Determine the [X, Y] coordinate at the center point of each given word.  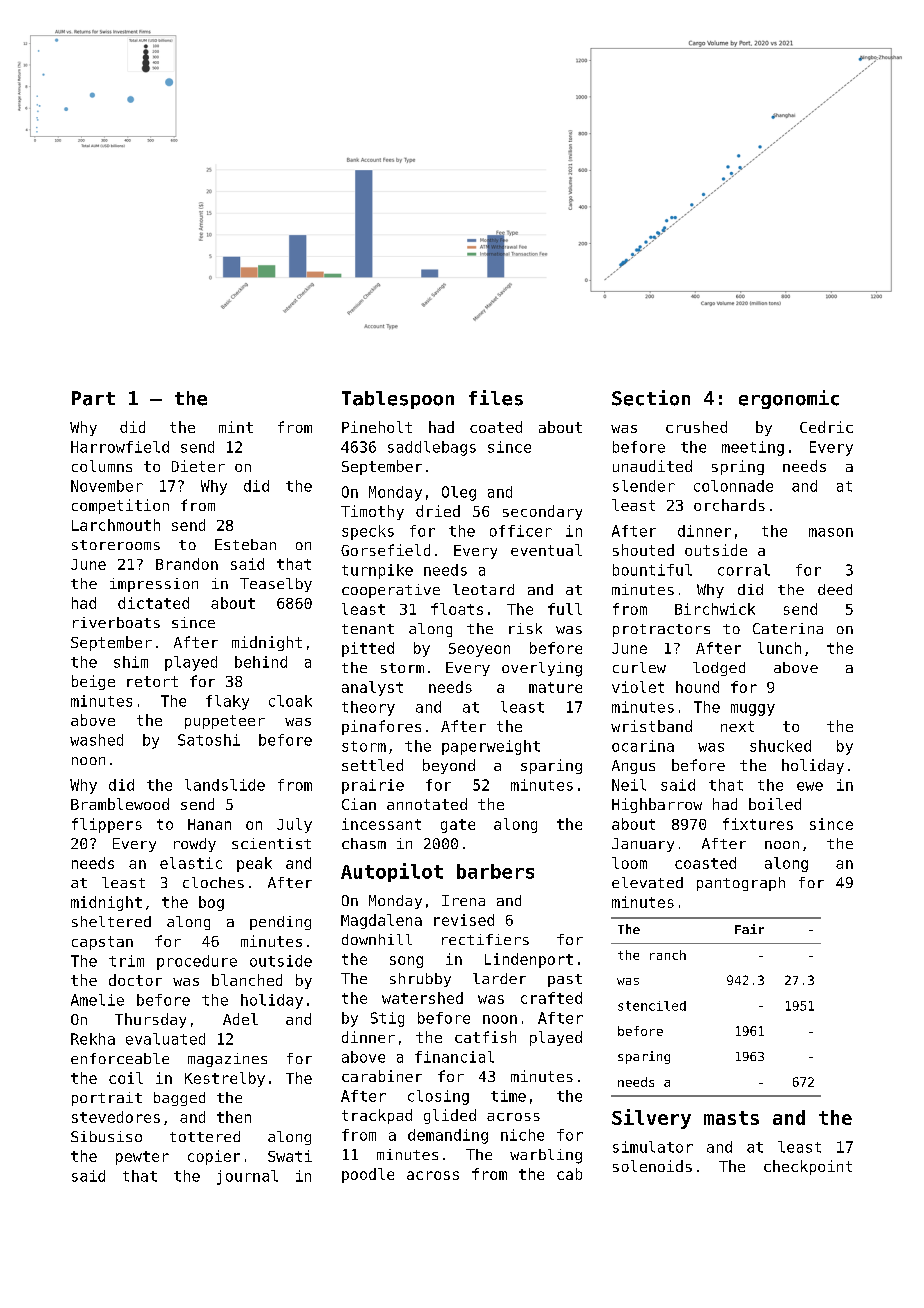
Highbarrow [657, 805]
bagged [179, 1099]
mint [236, 427]
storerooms [116, 545]
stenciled [652, 1006]
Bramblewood [120, 804]
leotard [483, 589]
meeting [753, 448]
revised [464, 920]
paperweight [491, 747]
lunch [779, 648]
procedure [197, 962]
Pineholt [377, 427]
